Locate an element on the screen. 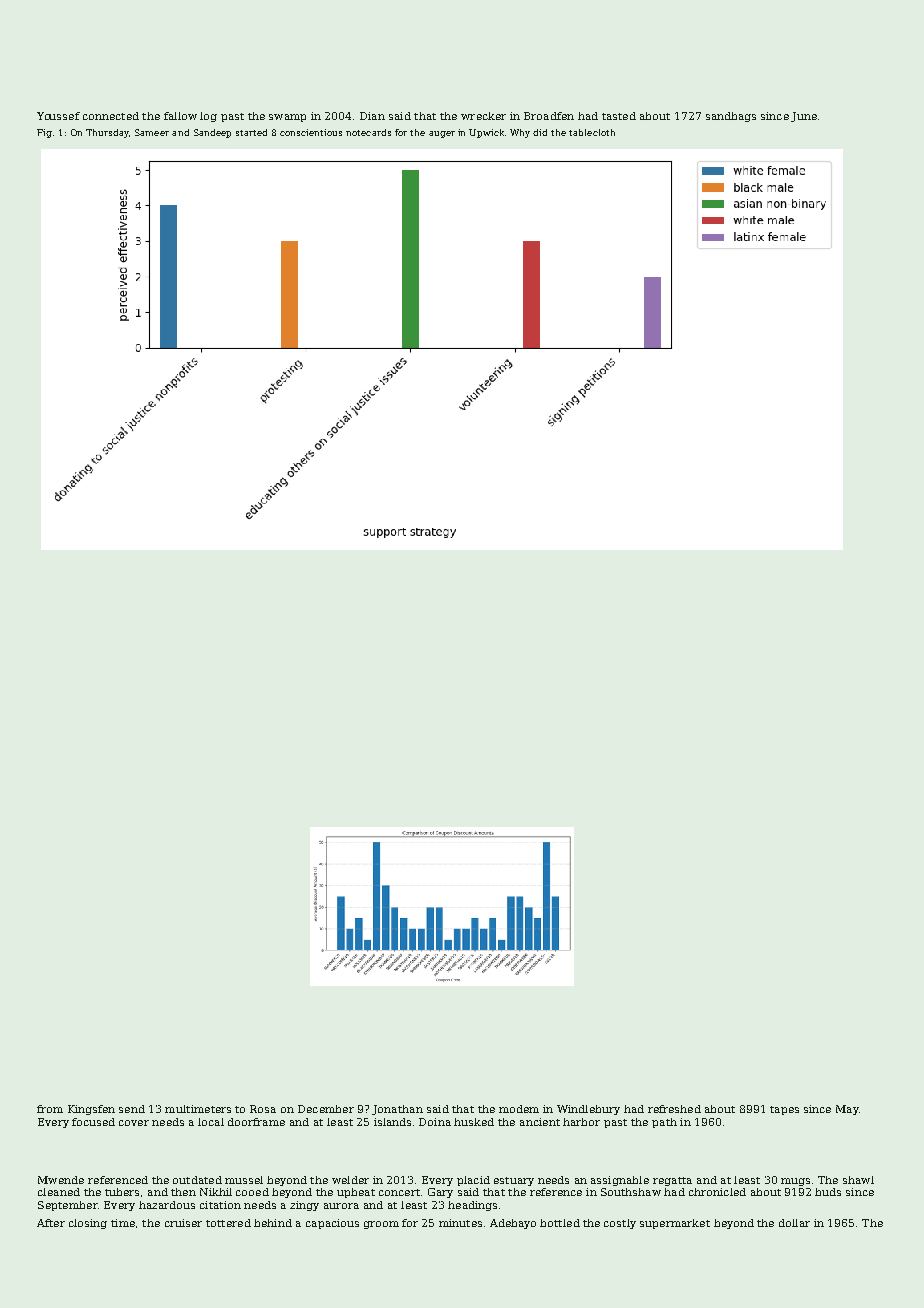  Sandeep is located at coordinates (212, 133).
